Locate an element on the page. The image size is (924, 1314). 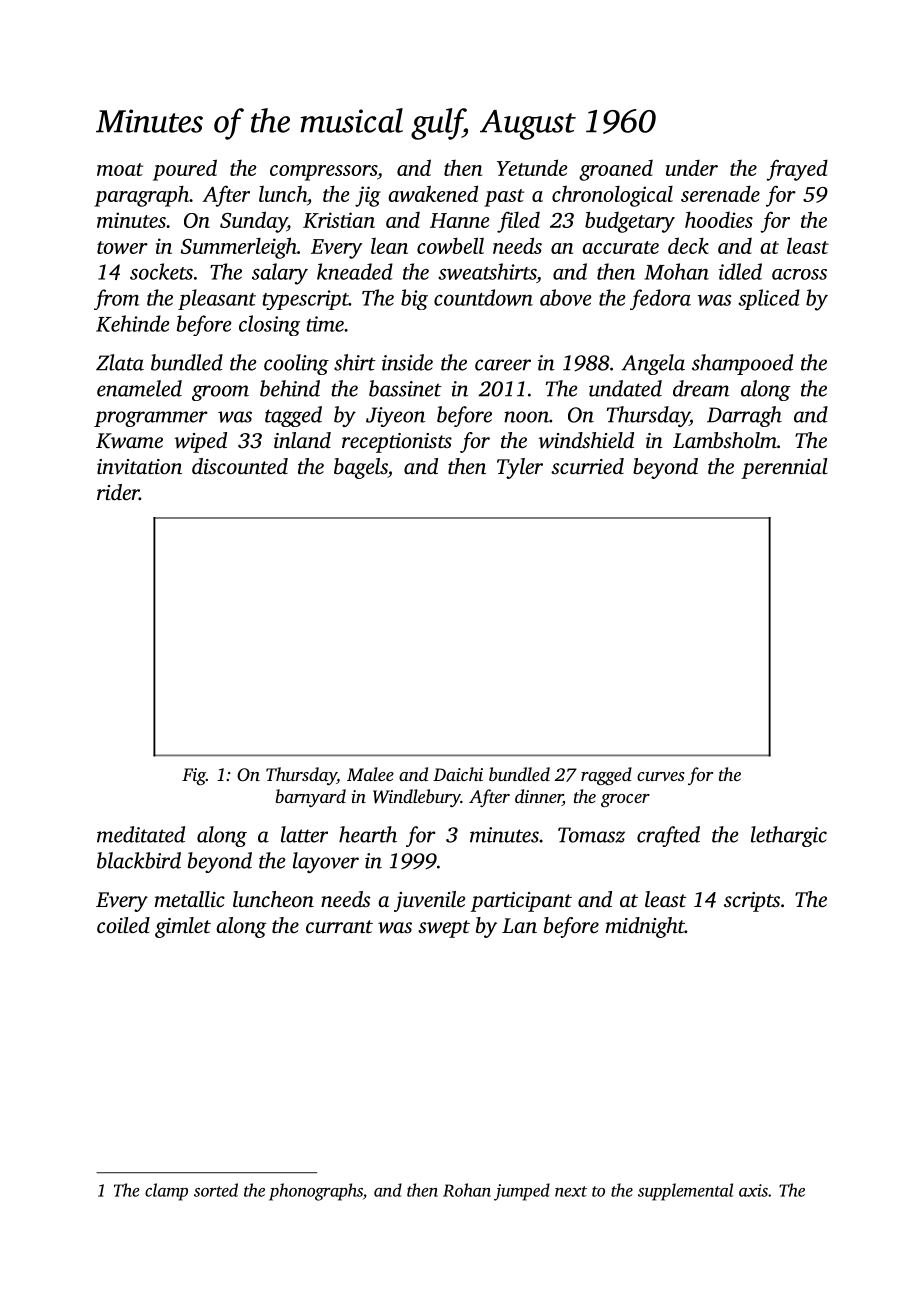
gimlet is located at coordinates (183, 927).
